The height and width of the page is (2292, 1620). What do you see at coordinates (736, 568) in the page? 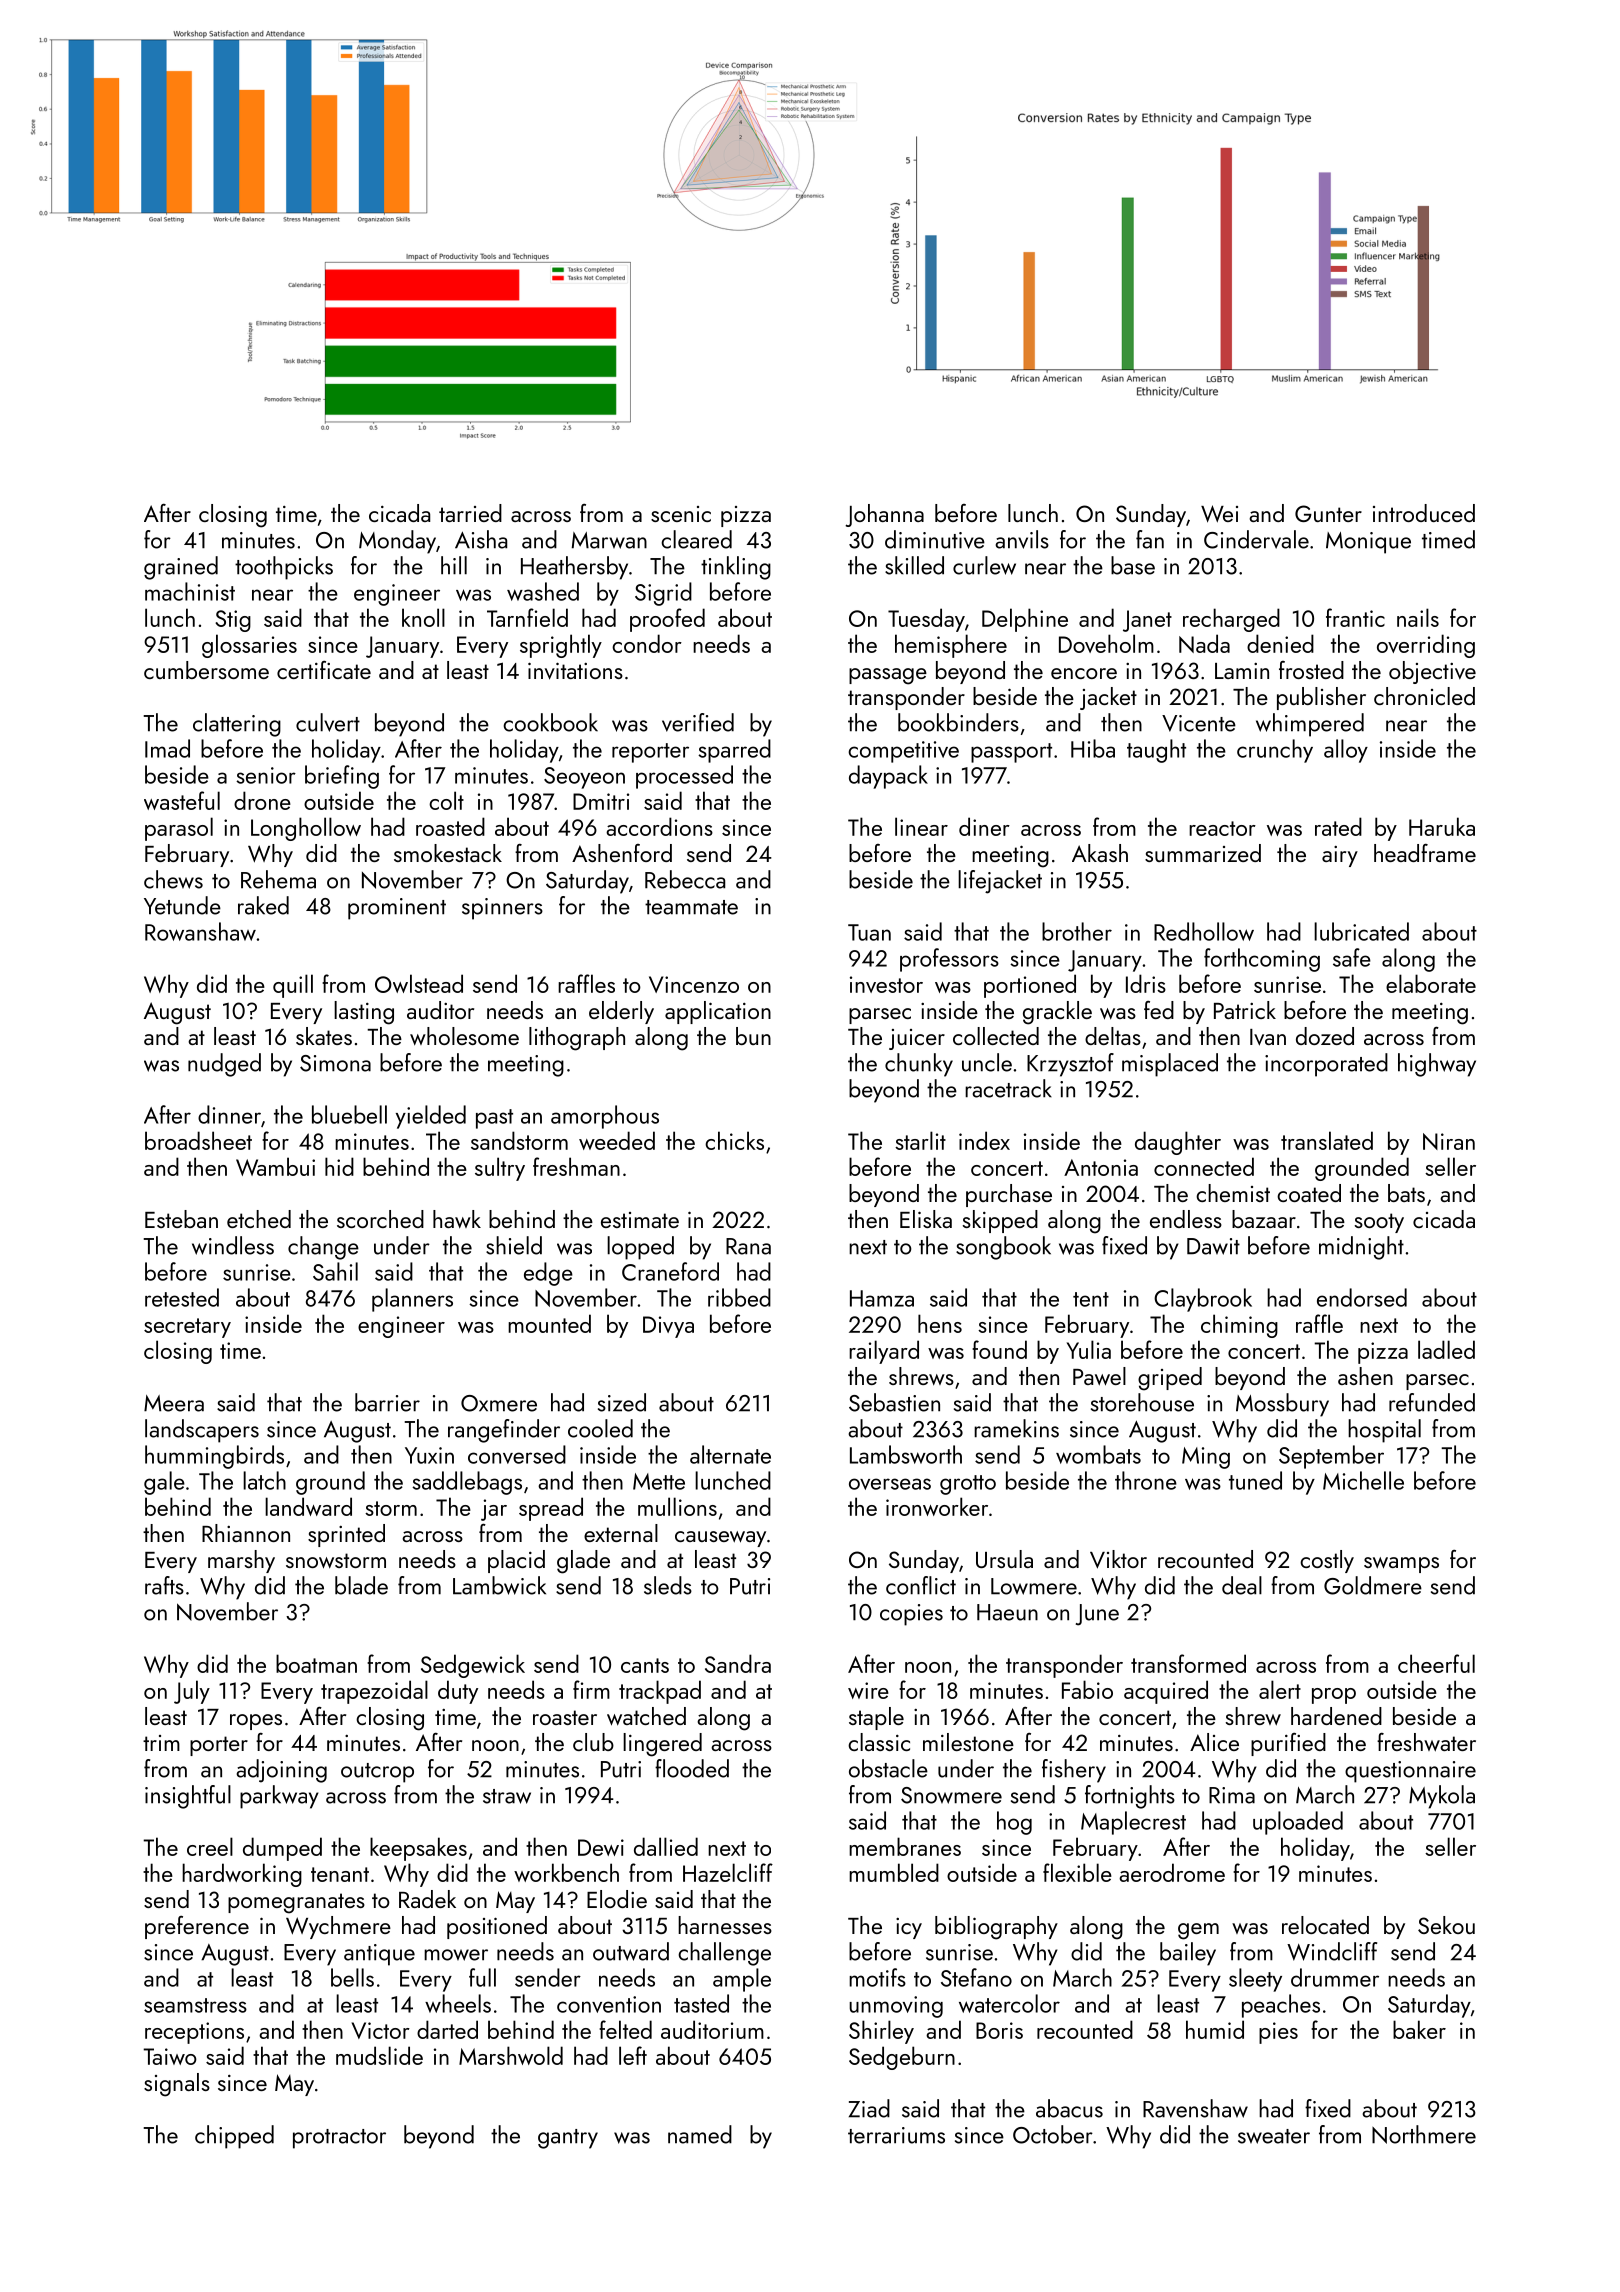
I see `tinkling` at bounding box center [736, 568].
